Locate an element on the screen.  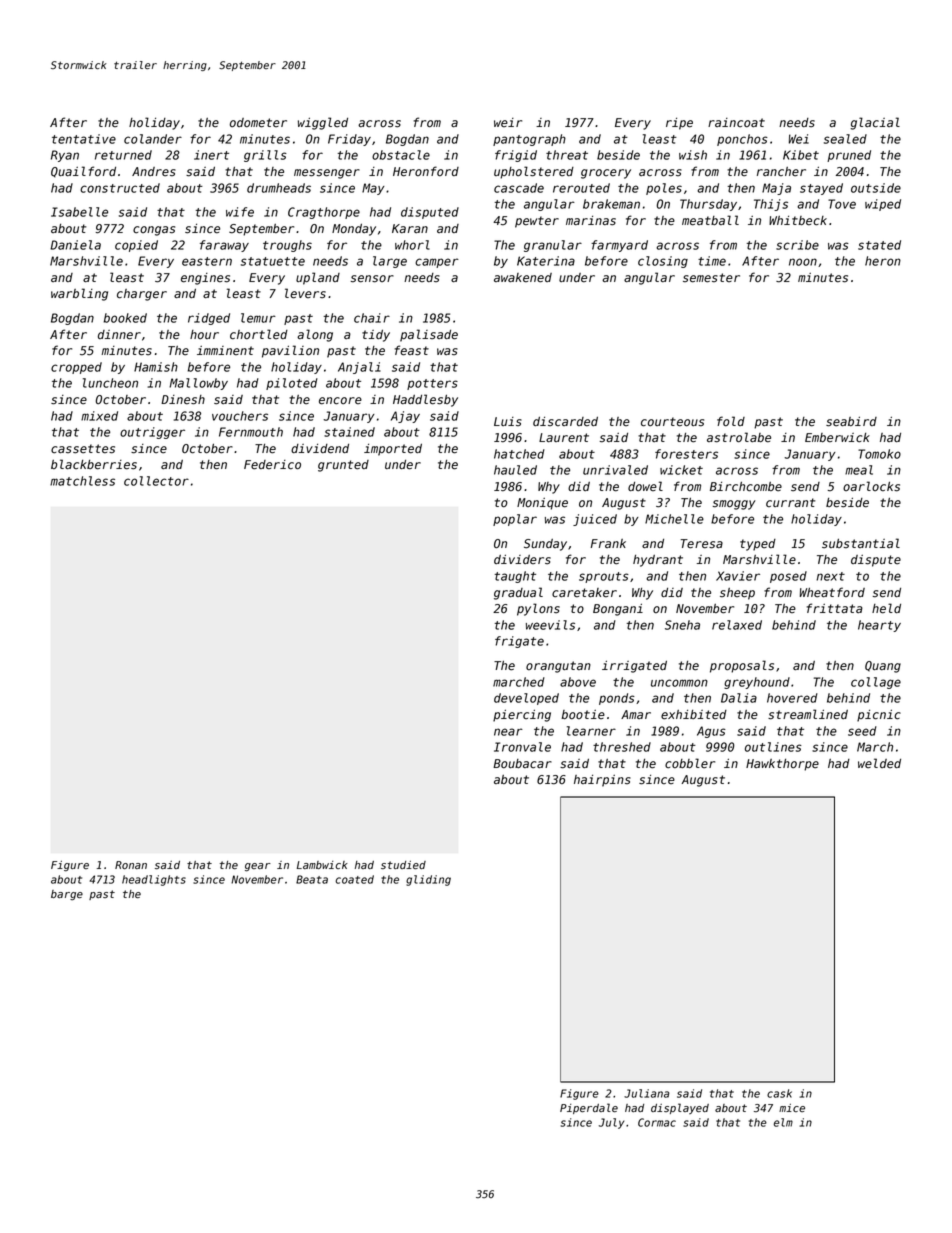
July is located at coordinates (611, 1123).
